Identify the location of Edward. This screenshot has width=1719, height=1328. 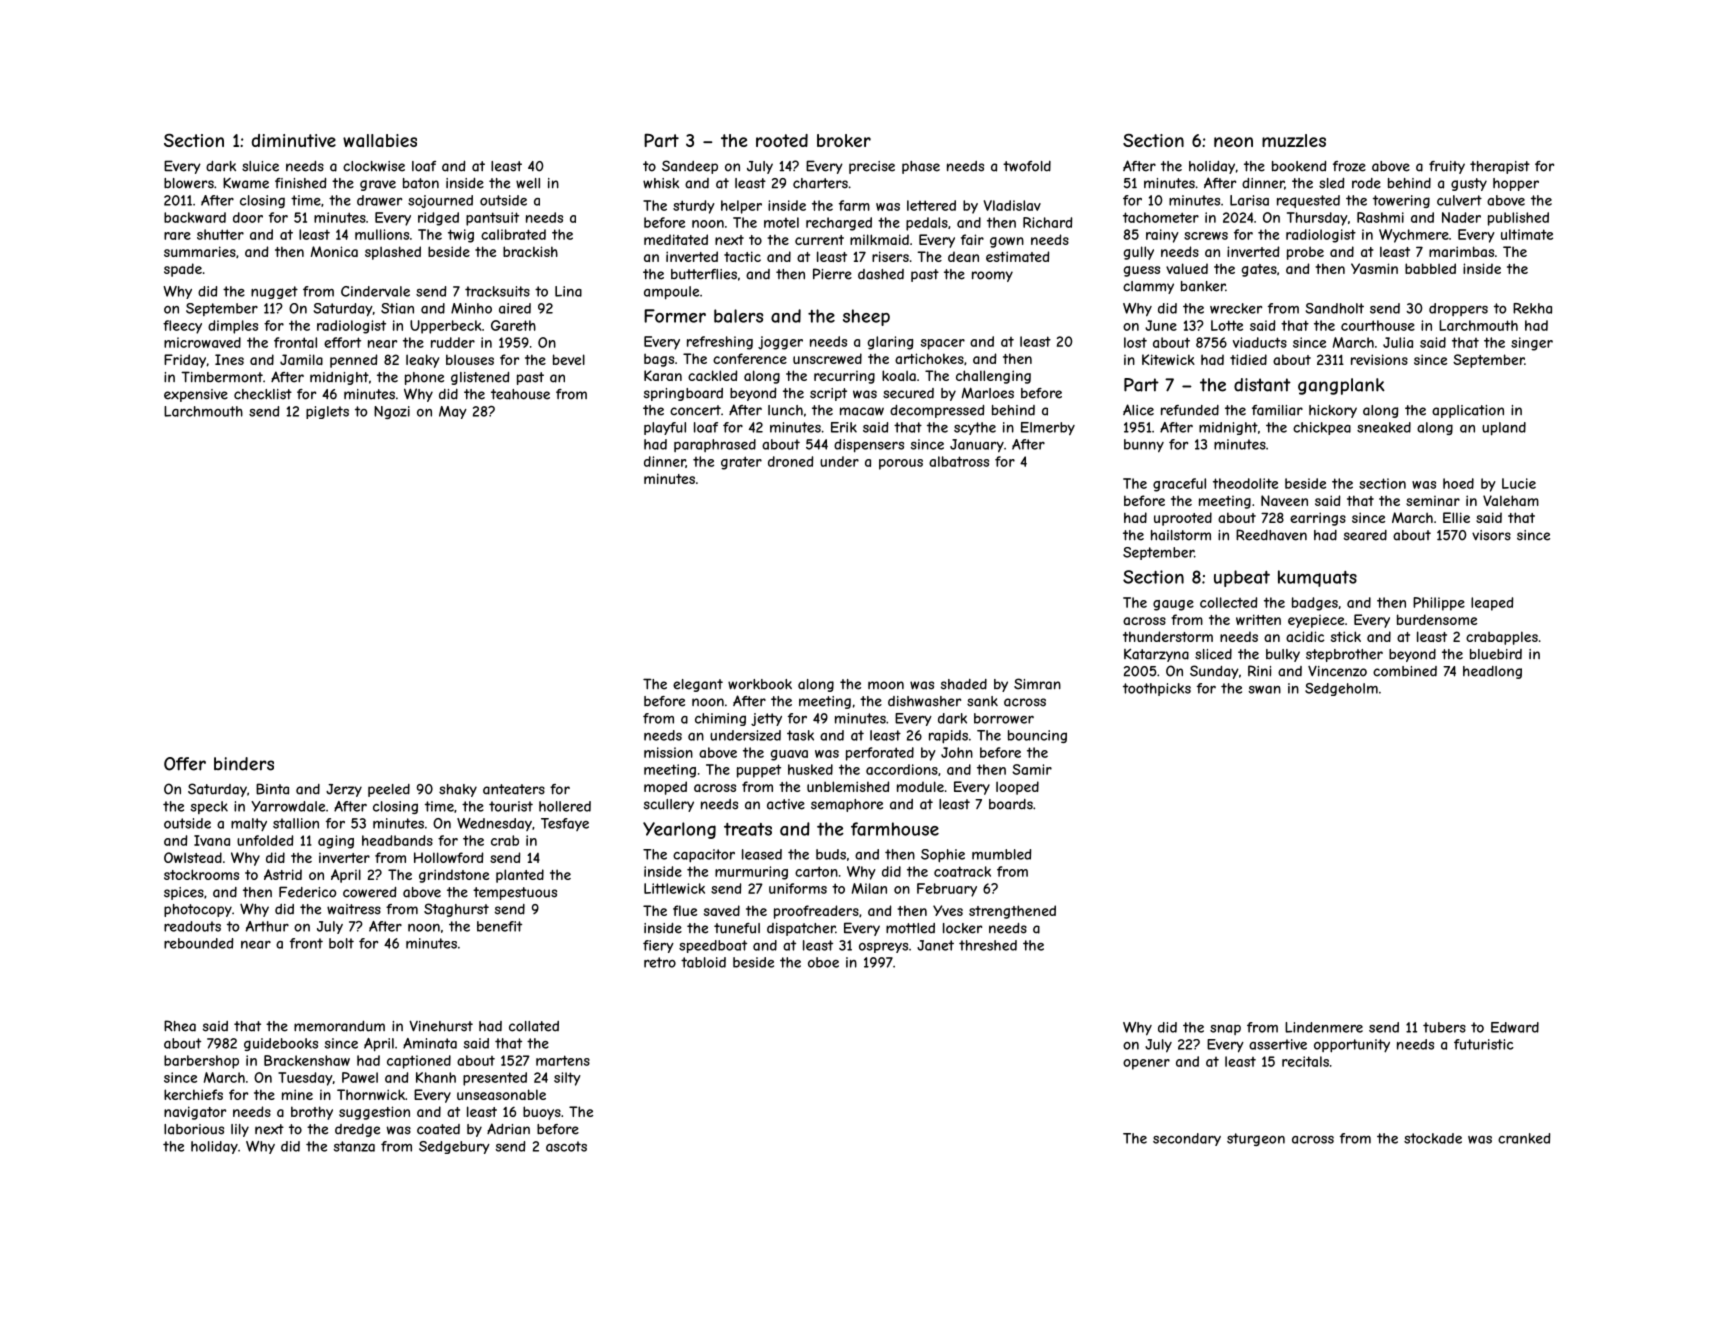
(1515, 1027).
